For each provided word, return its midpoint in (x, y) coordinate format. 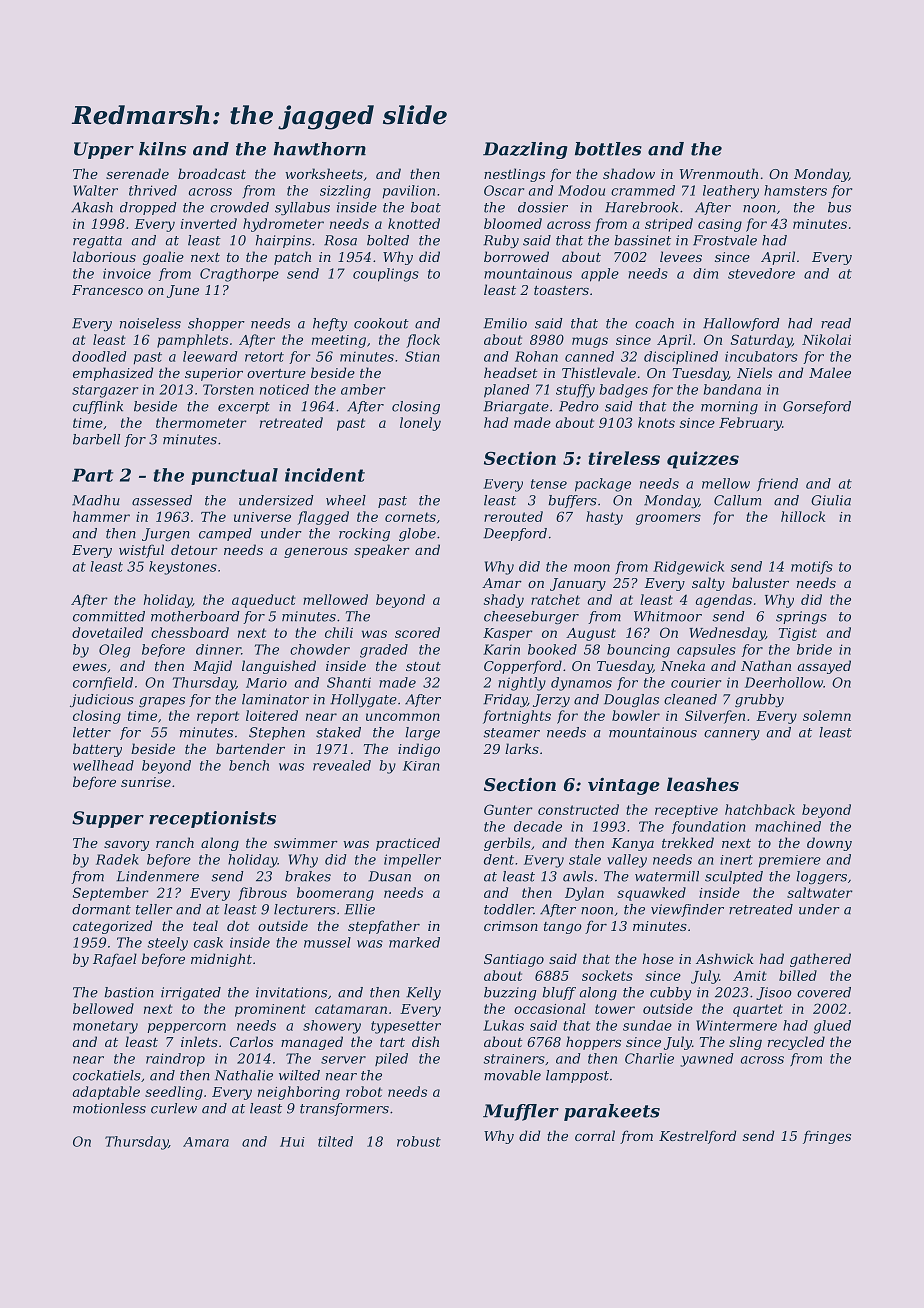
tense (549, 484)
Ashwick (725, 958)
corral (595, 1135)
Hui (292, 1142)
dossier (543, 207)
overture (276, 373)
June (183, 291)
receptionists (212, 819)
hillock (803, 516)
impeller (412, 860)
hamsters (795, 190)
